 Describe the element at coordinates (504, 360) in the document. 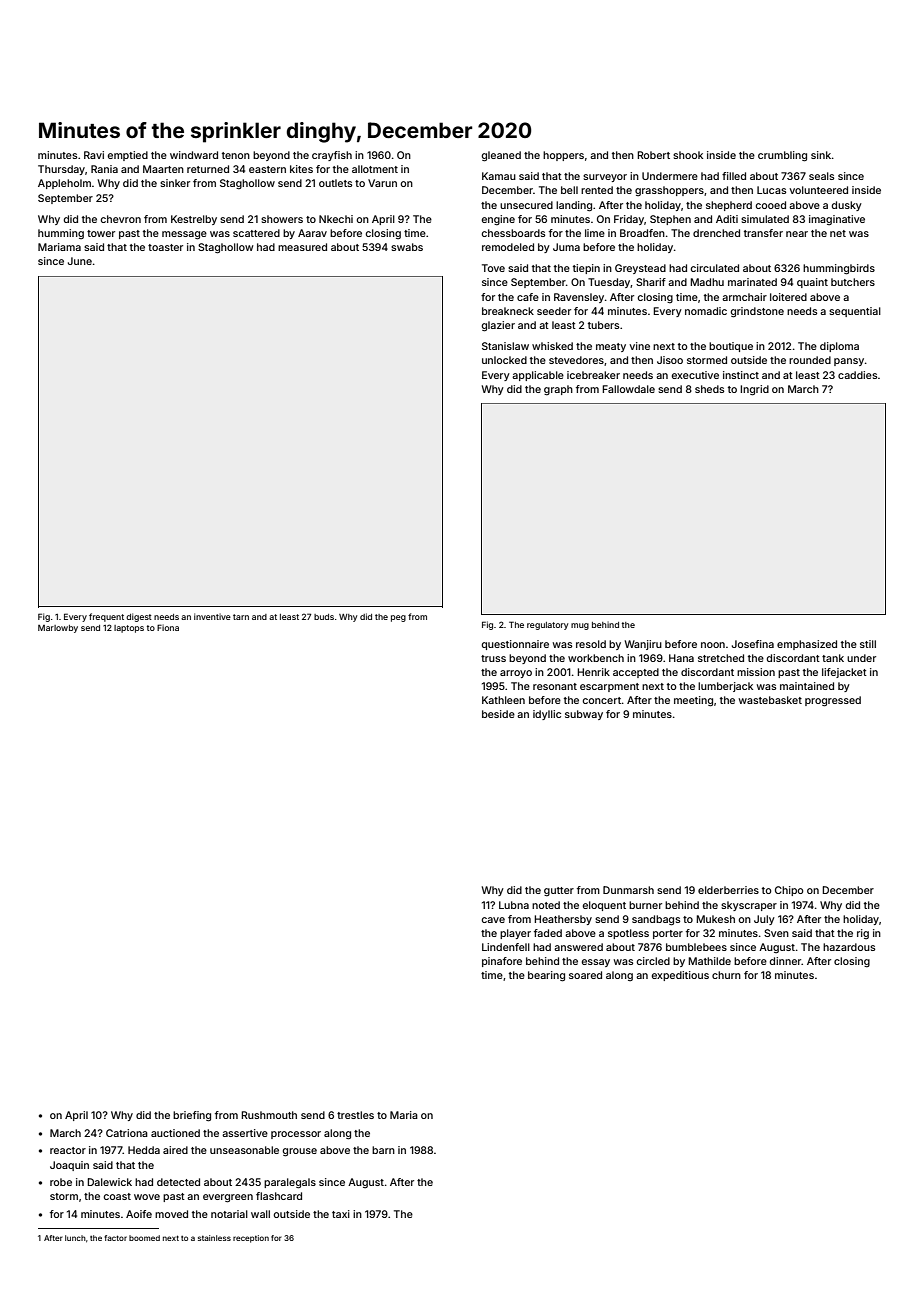

I see `unlocked` at that location.
